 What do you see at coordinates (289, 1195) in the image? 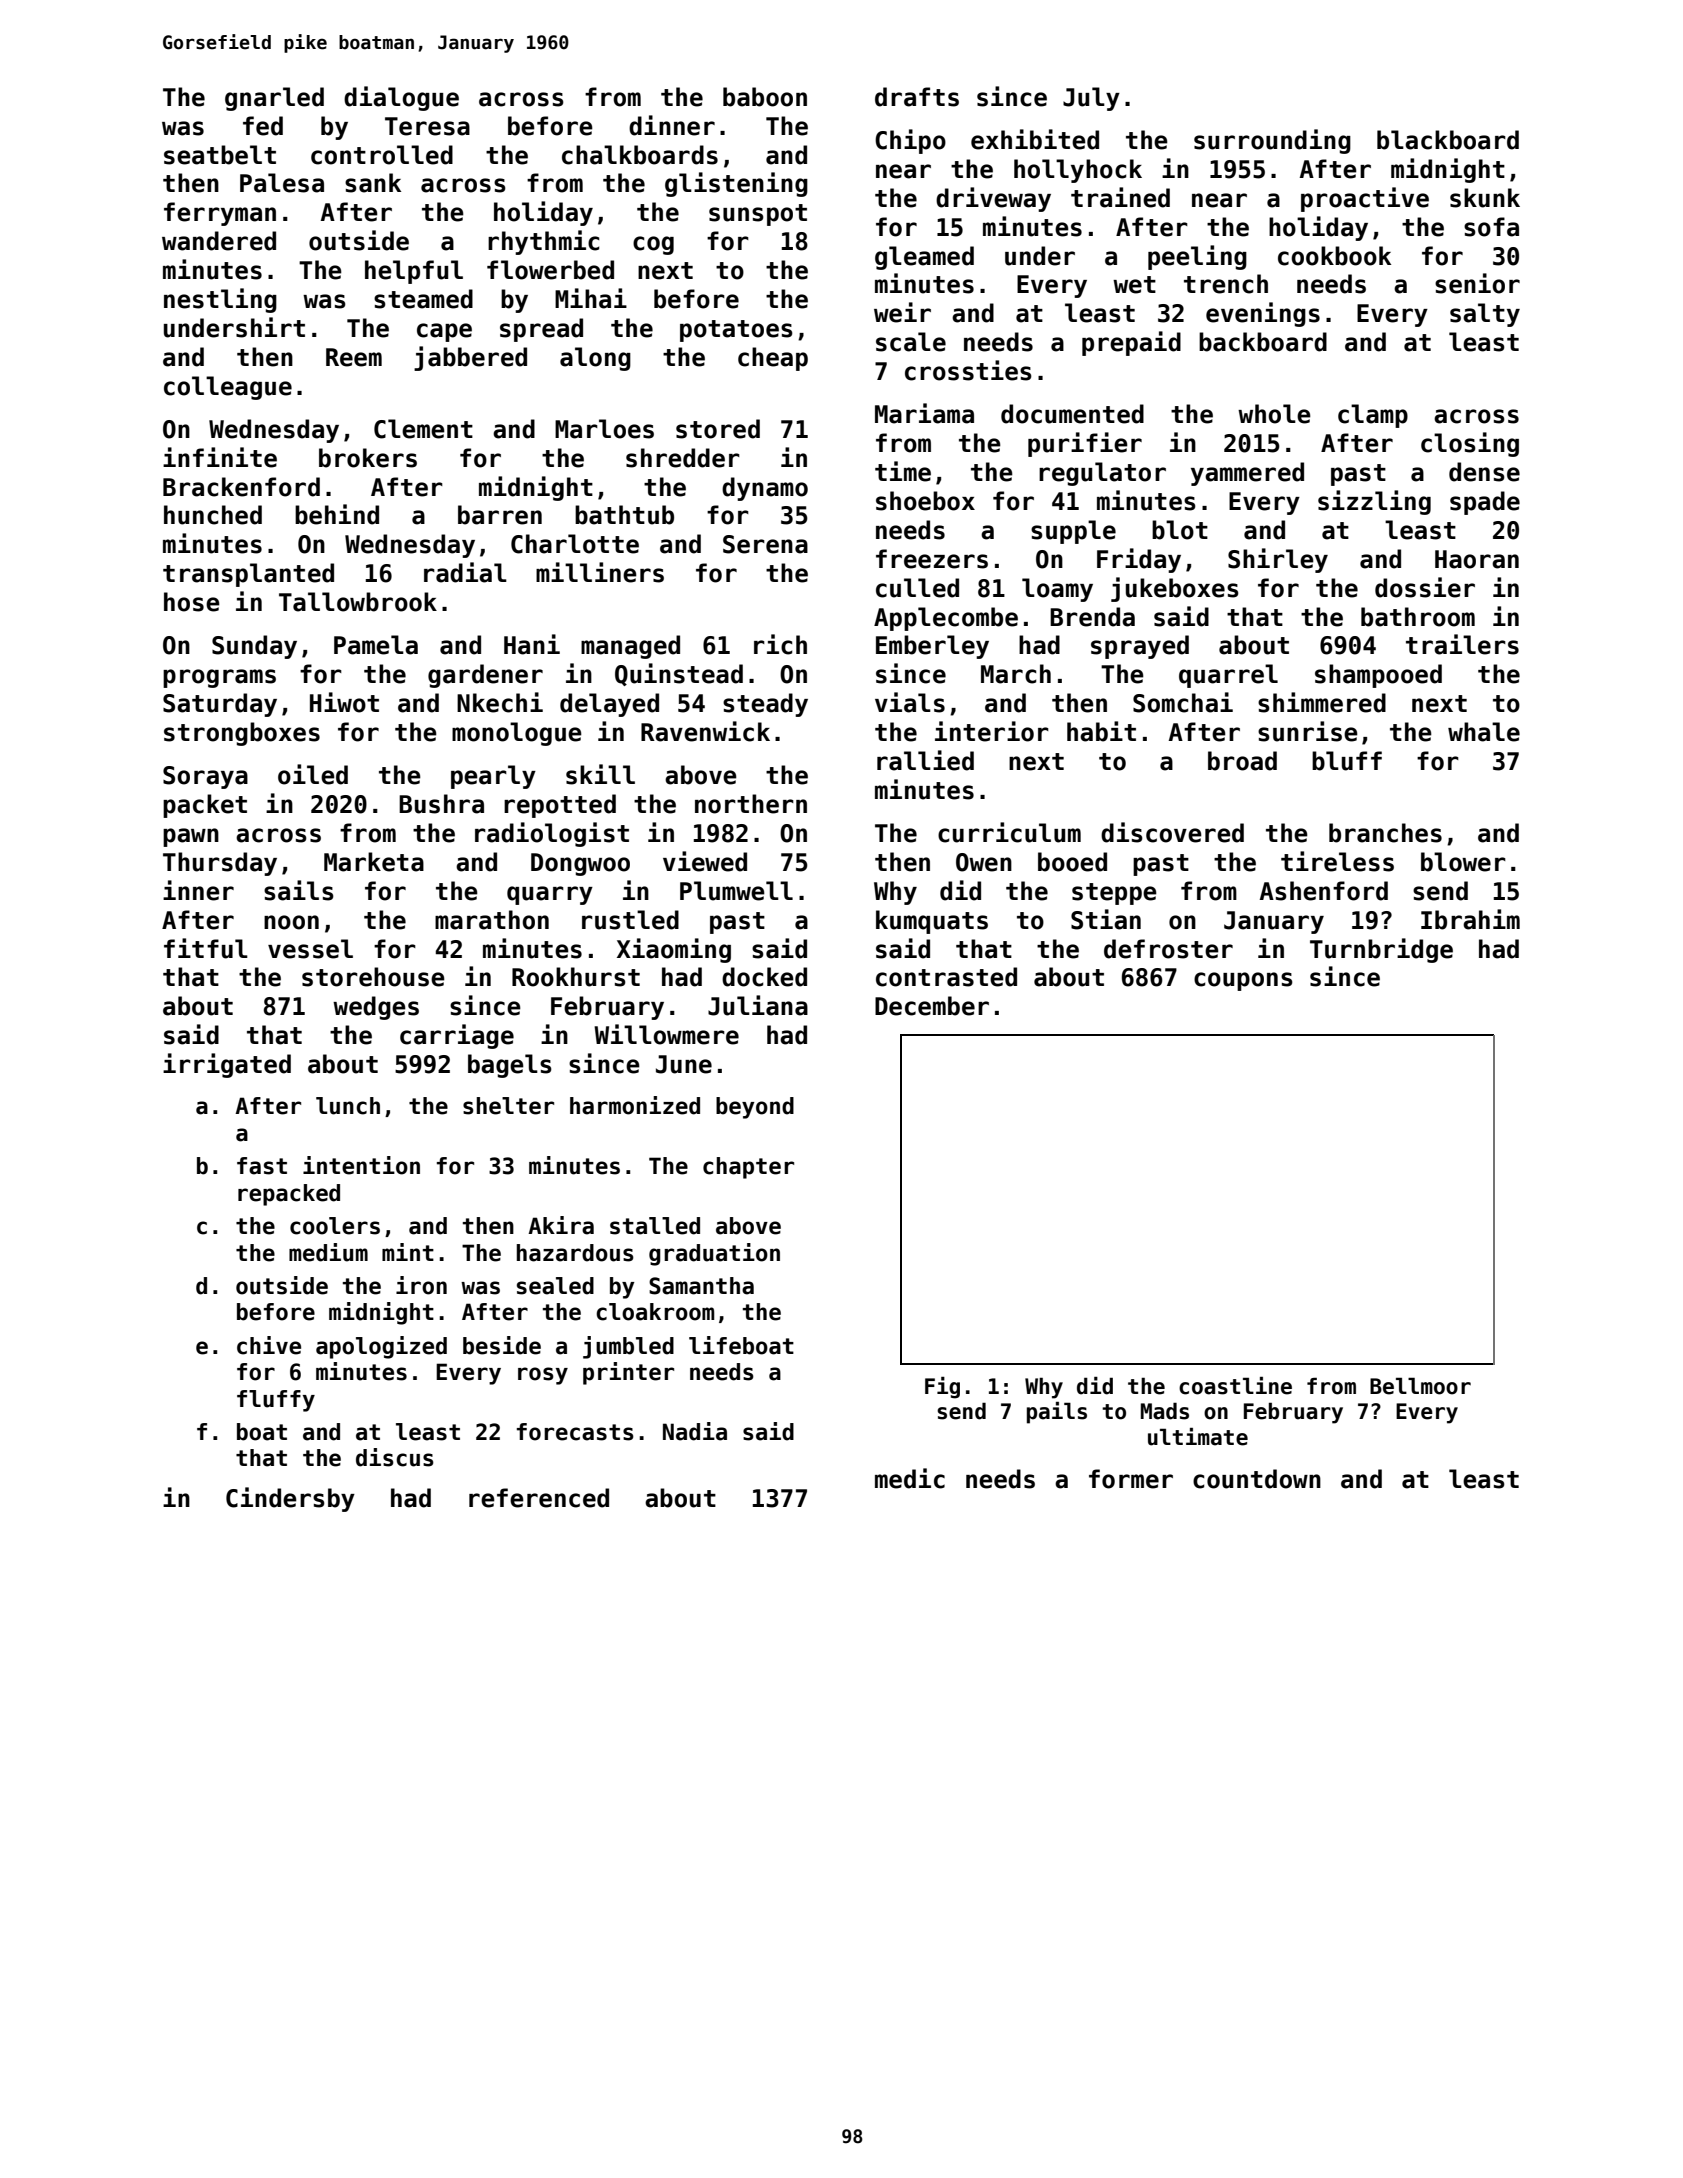
I see `repacked` at bounding box center [289, 1195].
